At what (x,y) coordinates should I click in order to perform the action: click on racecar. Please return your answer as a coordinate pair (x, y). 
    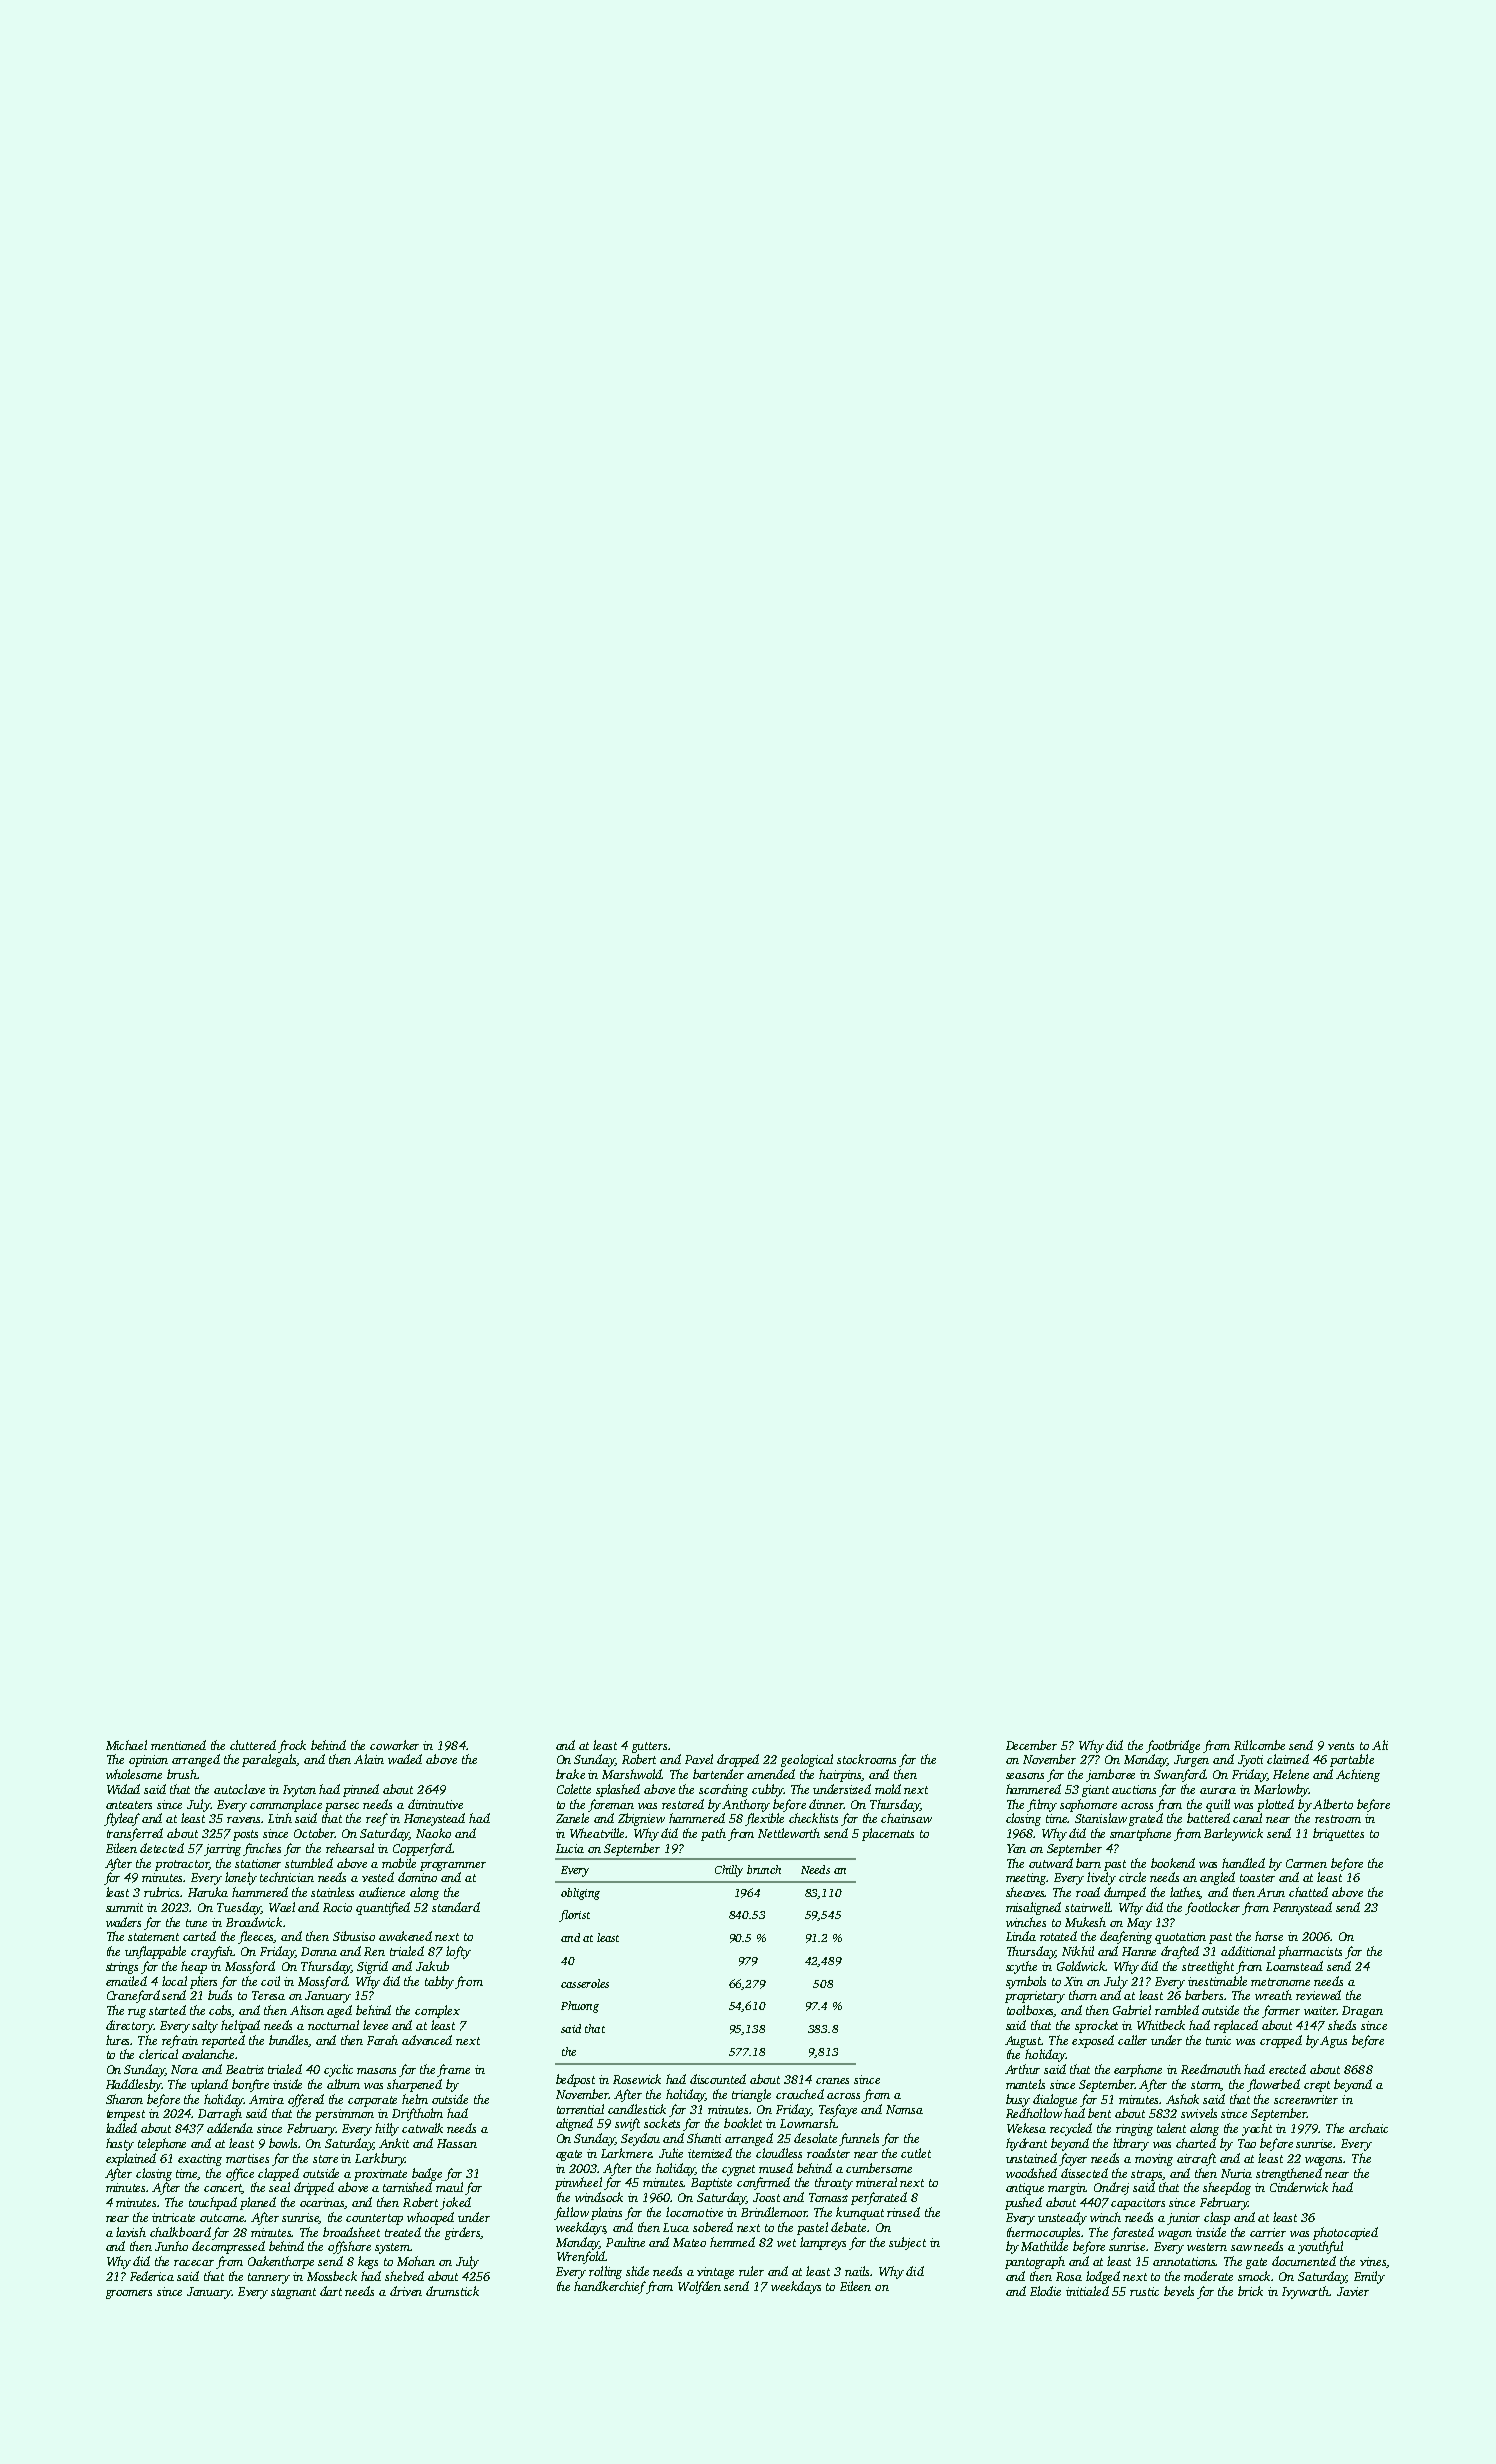
    Looking at the image, I should click on (194, 2263).
